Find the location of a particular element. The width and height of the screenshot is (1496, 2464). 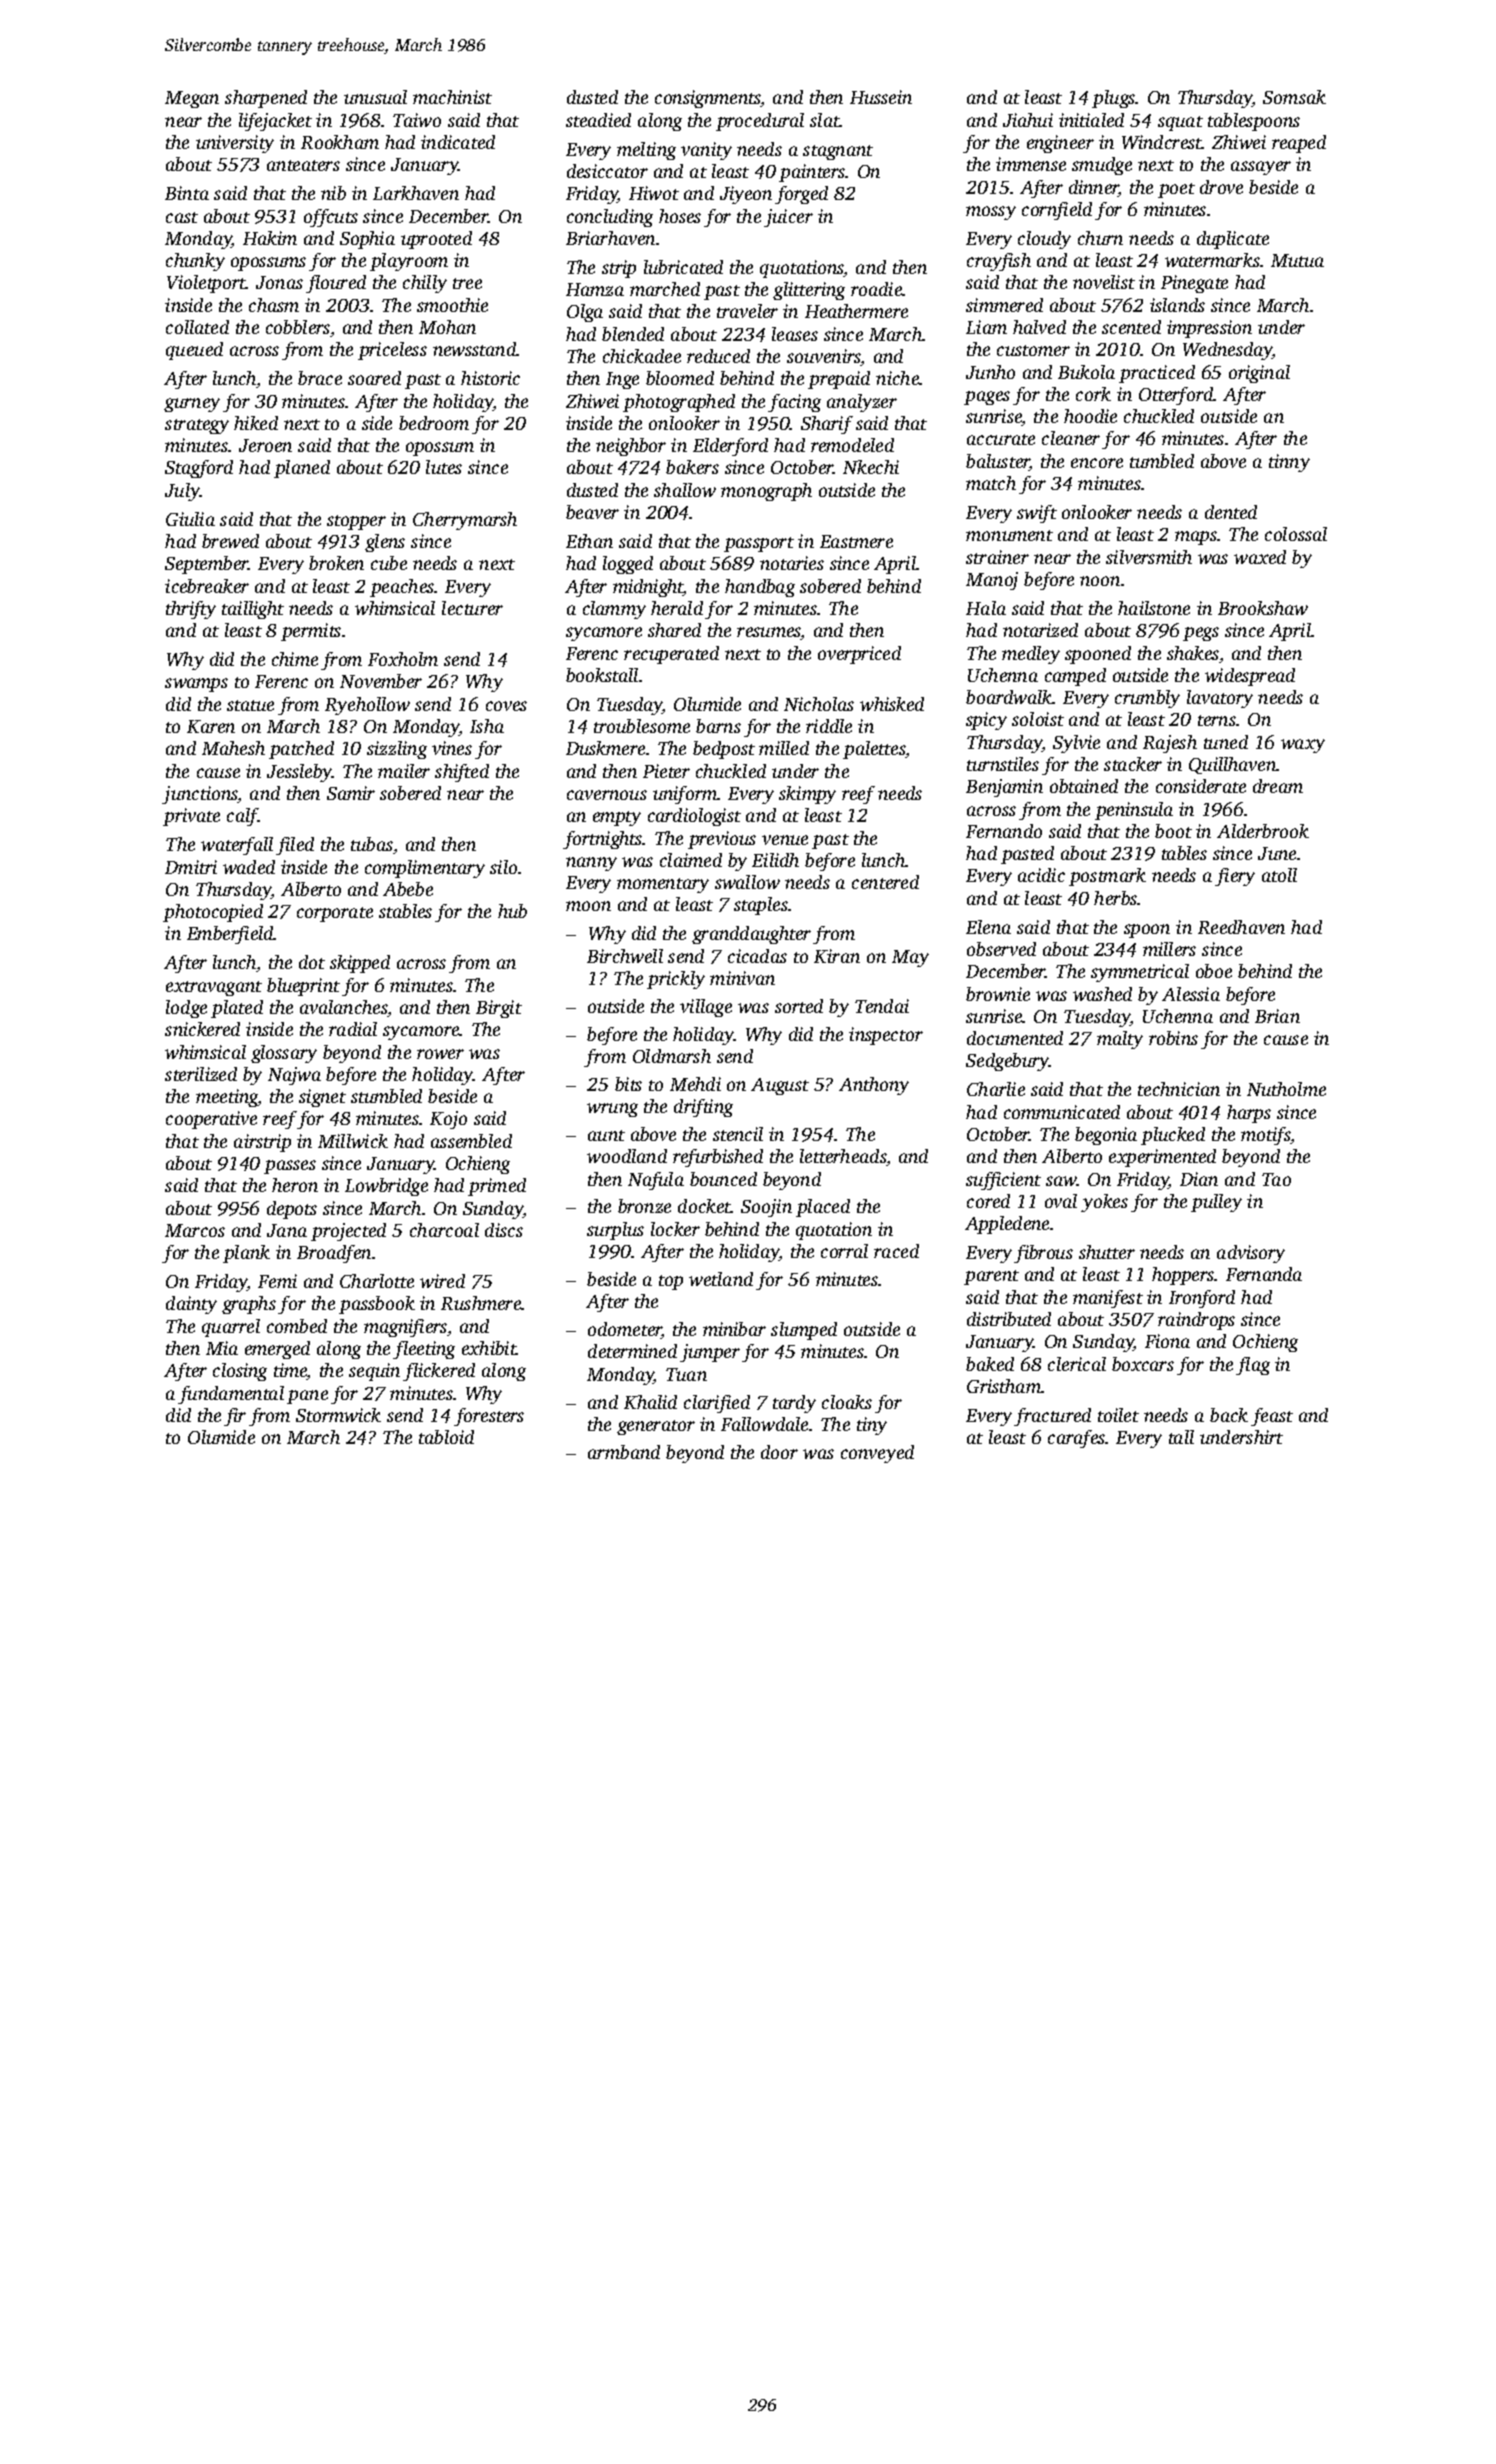

sizzling is located at coordinates (397, 750).
